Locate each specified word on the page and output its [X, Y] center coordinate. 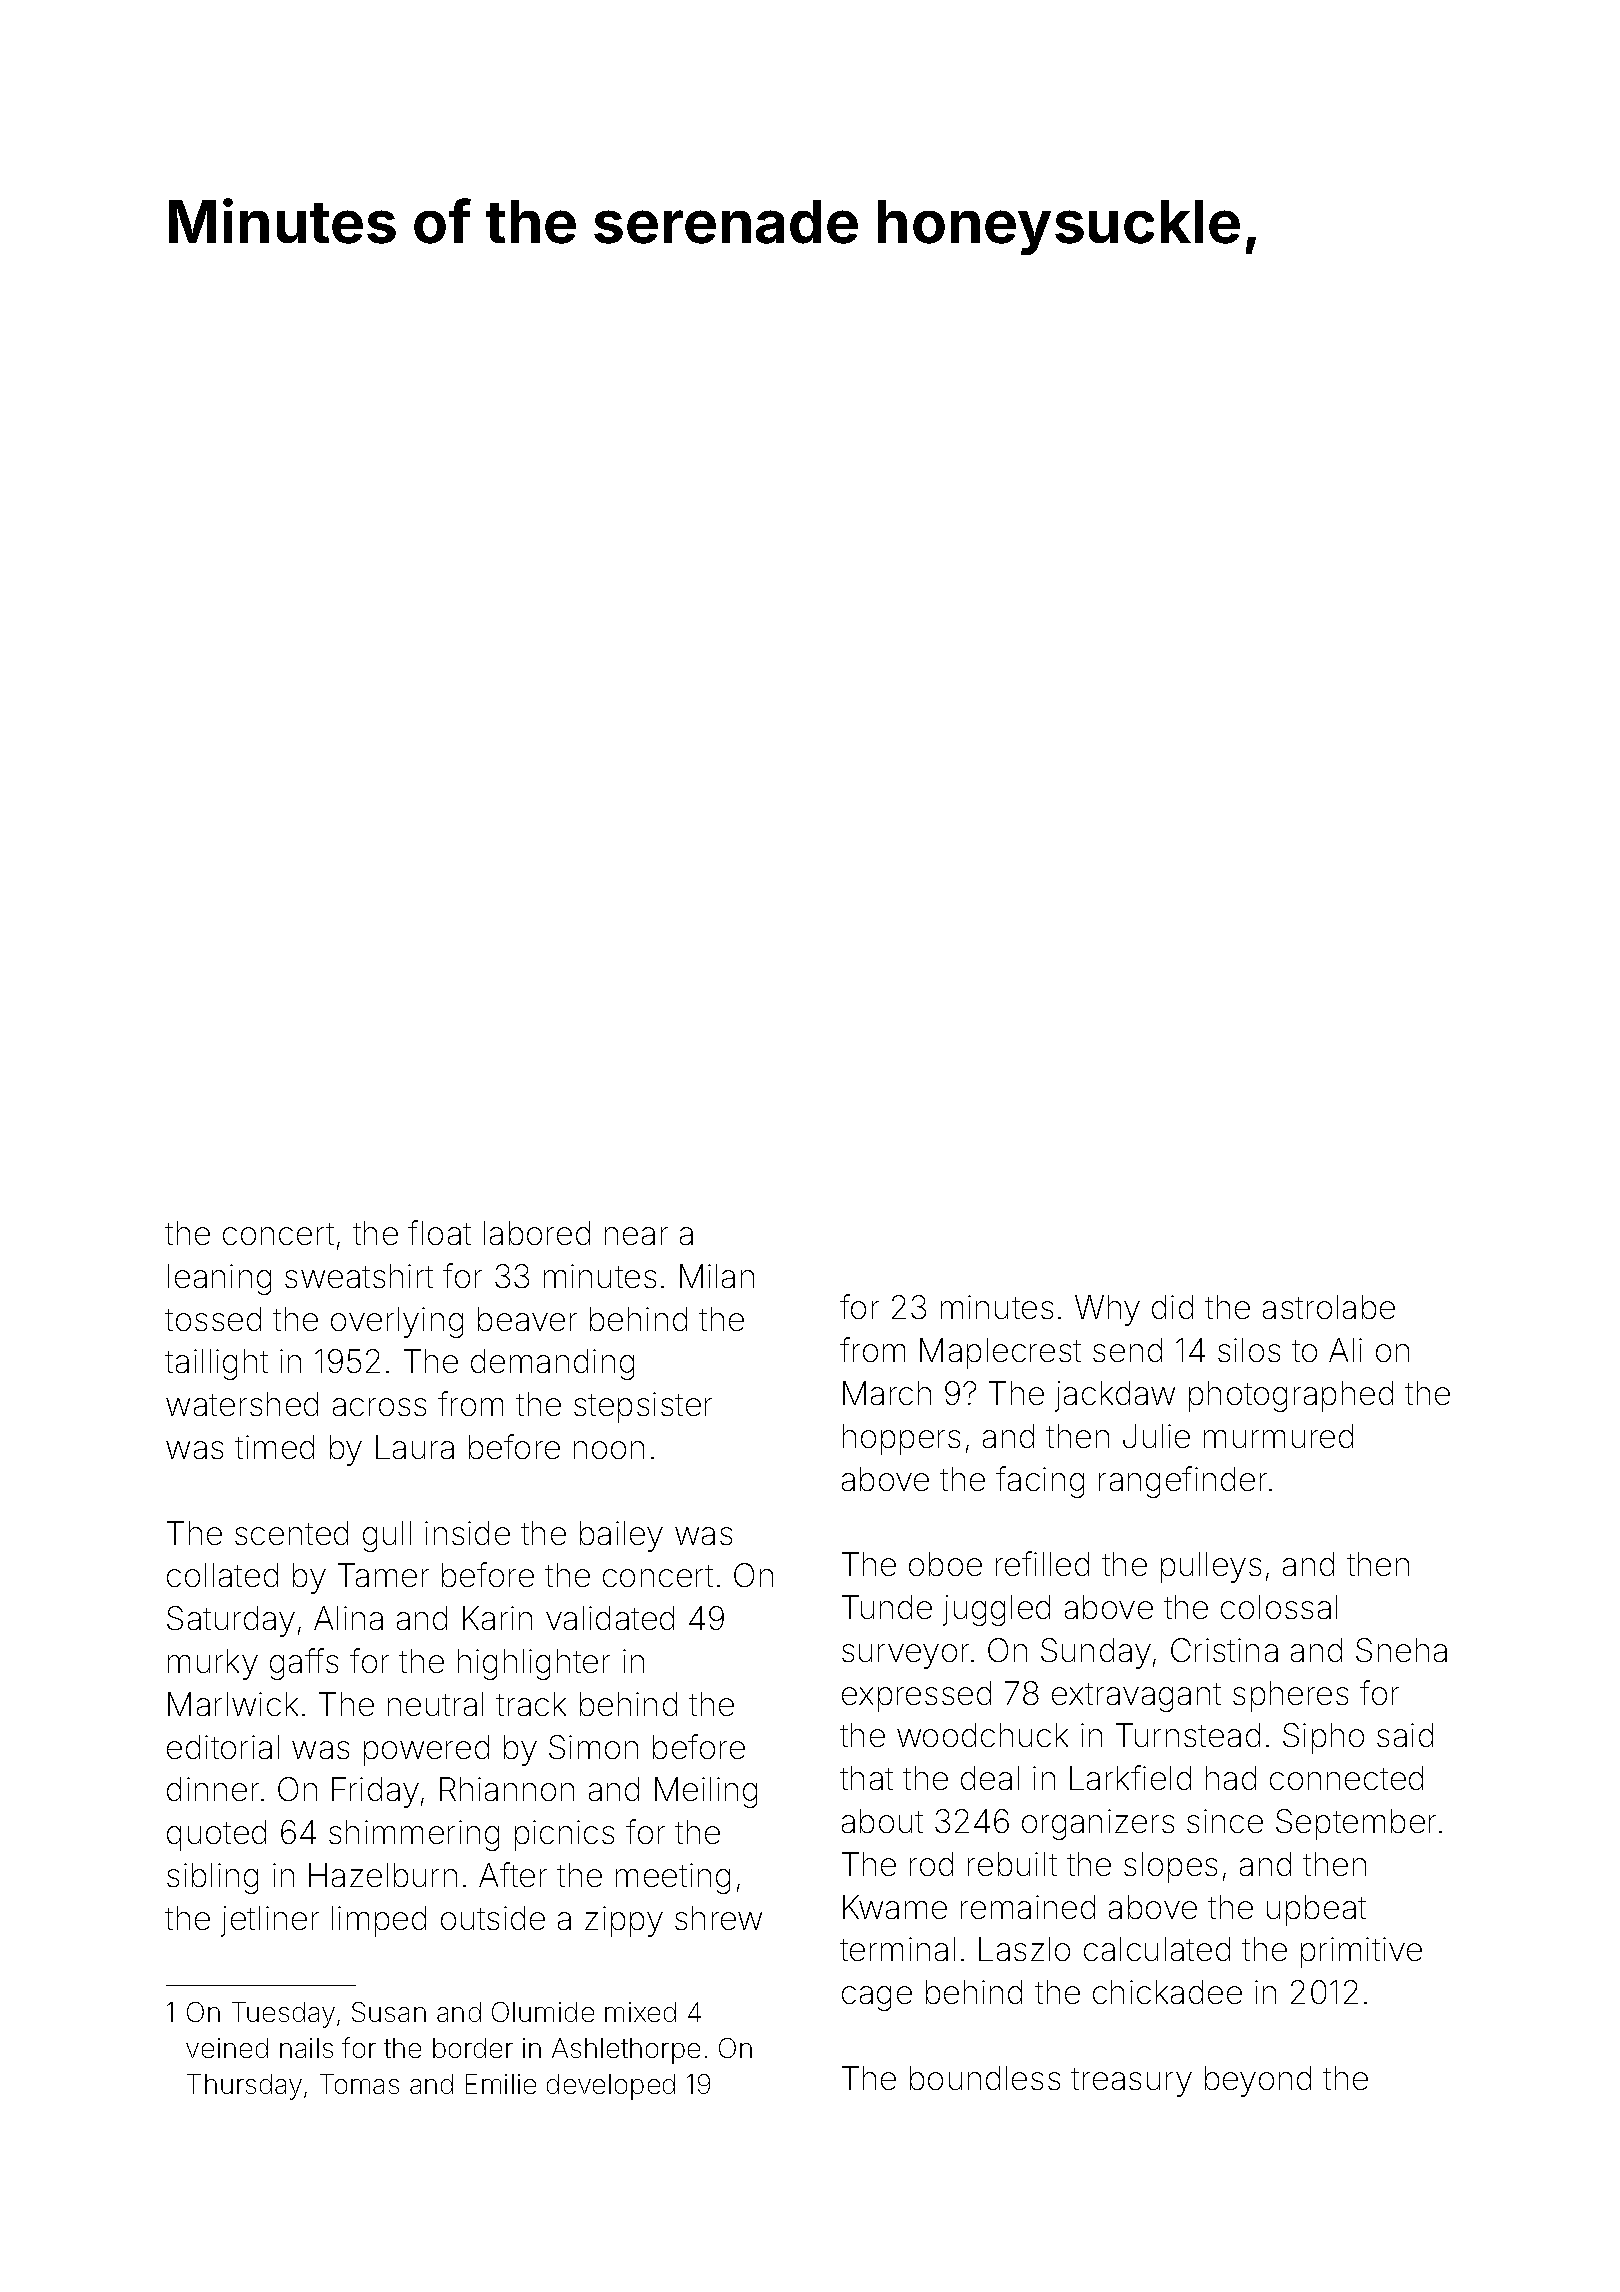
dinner [213, 1789]
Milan [717, 1276]
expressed [916, 1696]
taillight [216, 1364]
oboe [945, 1564]
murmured [1278, 1436]
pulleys [1211, 1567]
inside [467, 1533]
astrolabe [1329, 1307]
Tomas [359, 2084]
